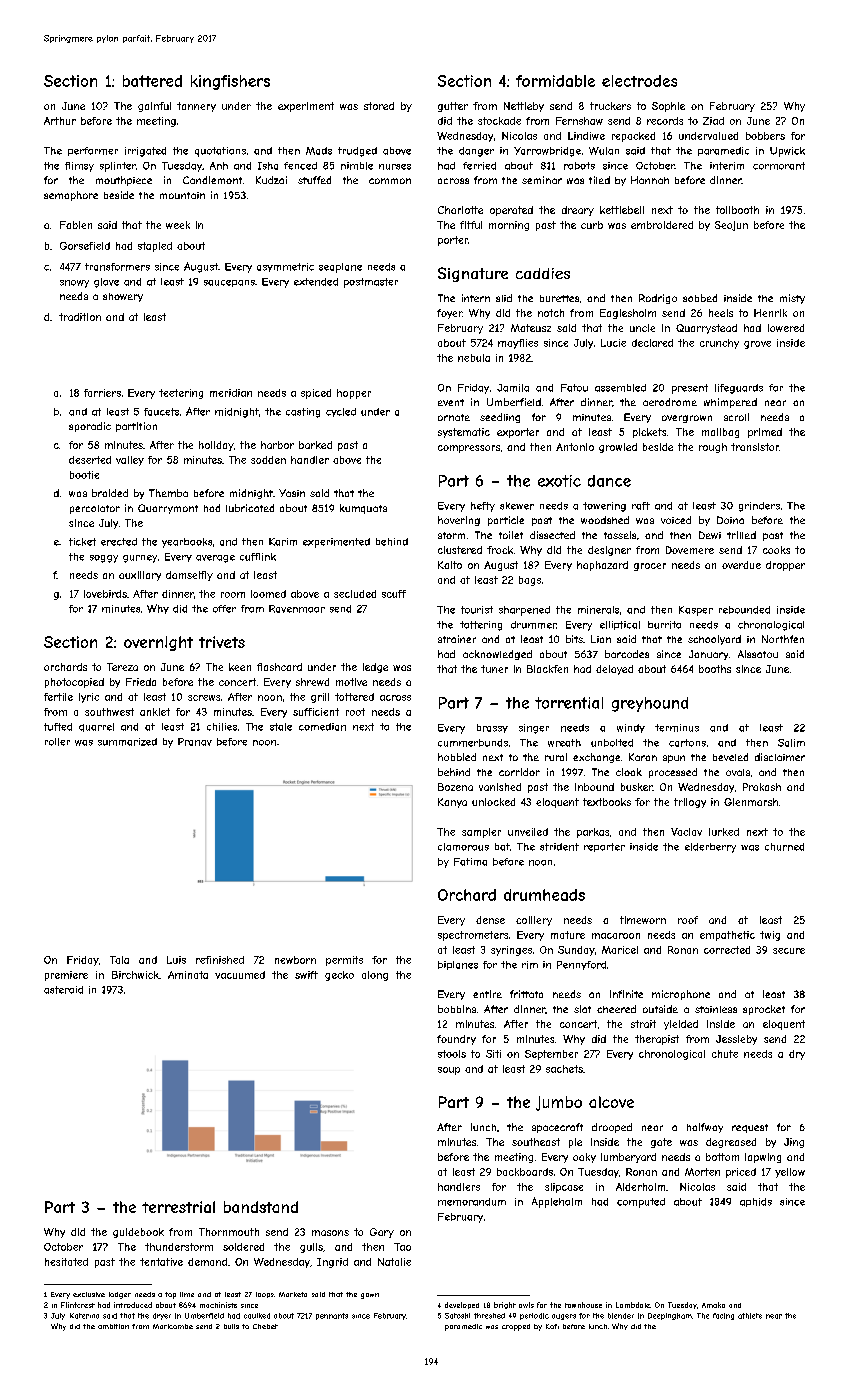  Describe the element at coordinates (670, 1316) in the image. I see `Deepingham` at that location.
